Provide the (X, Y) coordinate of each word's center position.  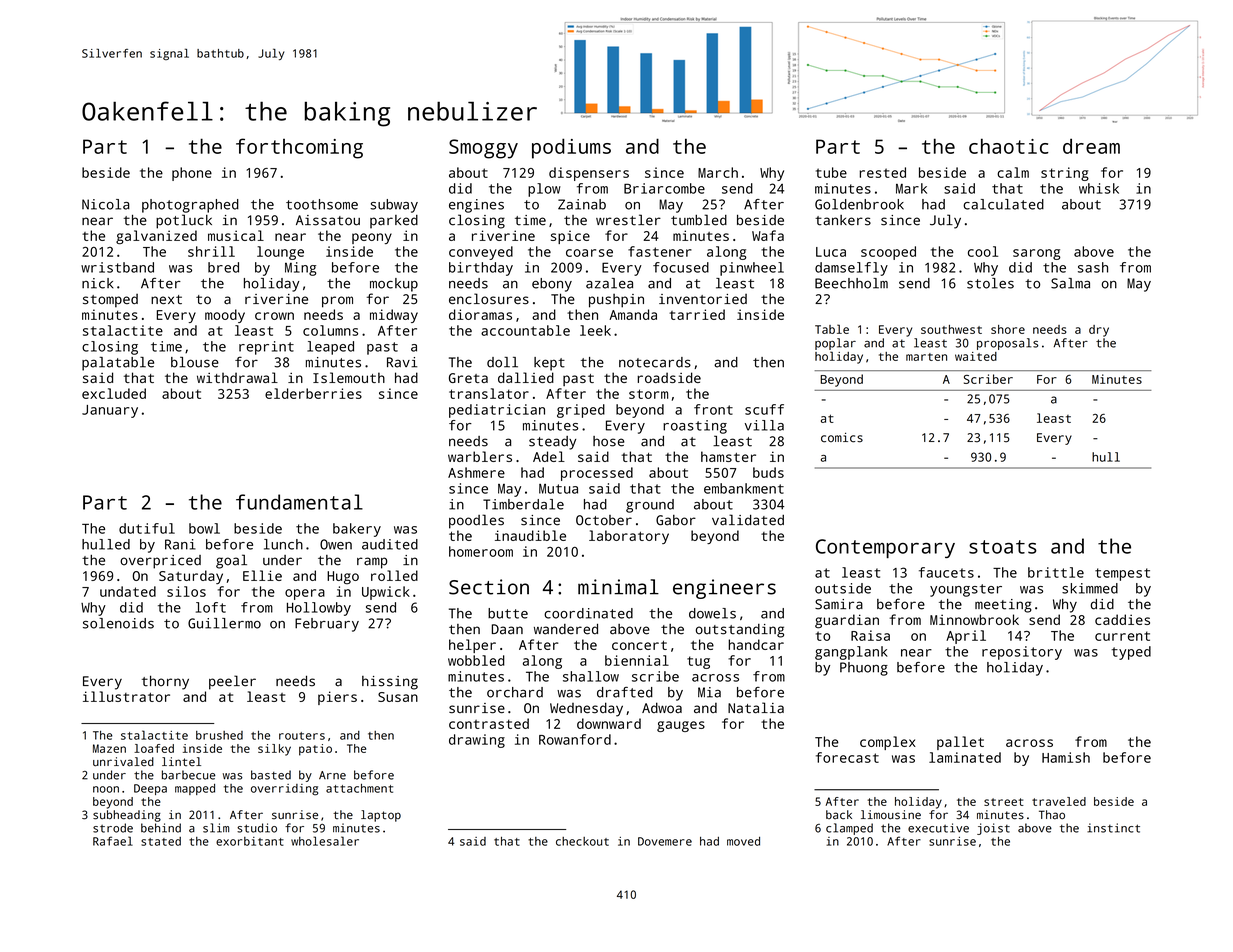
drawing (477, 741)
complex (888, 743)
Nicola (106, 204)
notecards (655, 362)
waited (976, 356)
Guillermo (224, 623)
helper (472, 646)
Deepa (150, 789)
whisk (1099, 188)
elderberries (313, 393)
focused (681, 267)
